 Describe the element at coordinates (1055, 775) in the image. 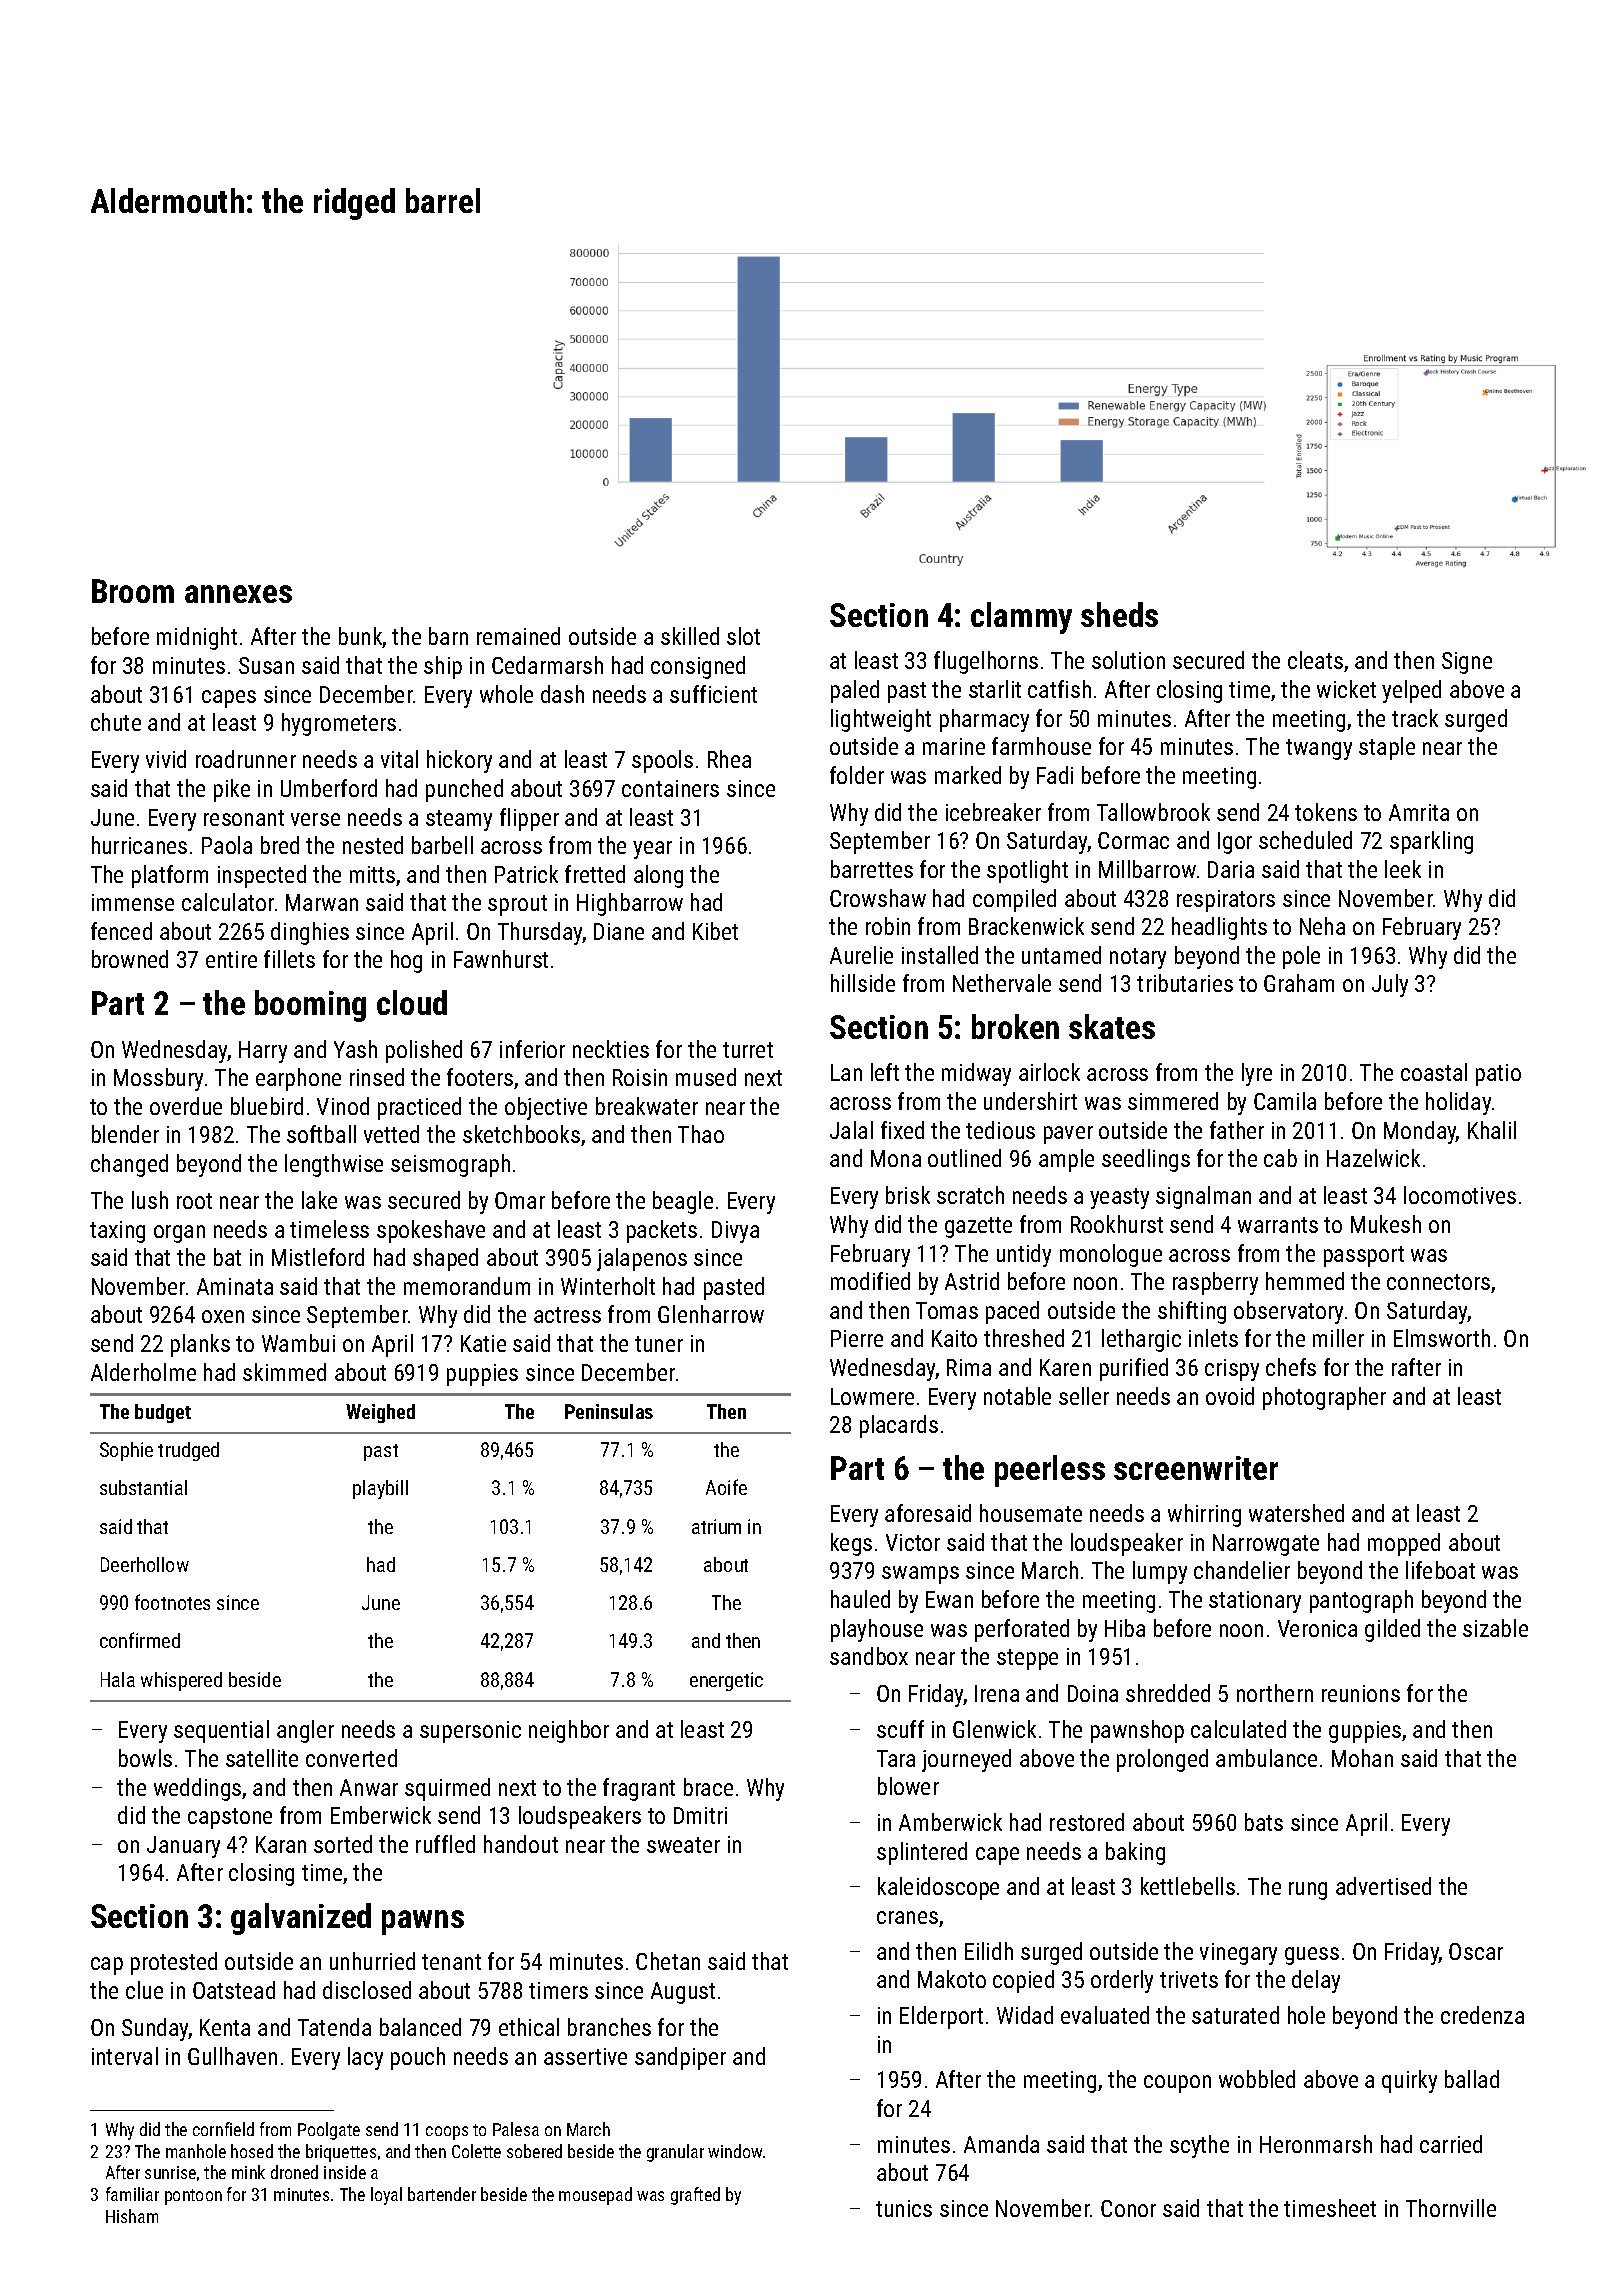

I see `Fadi` at that location.
